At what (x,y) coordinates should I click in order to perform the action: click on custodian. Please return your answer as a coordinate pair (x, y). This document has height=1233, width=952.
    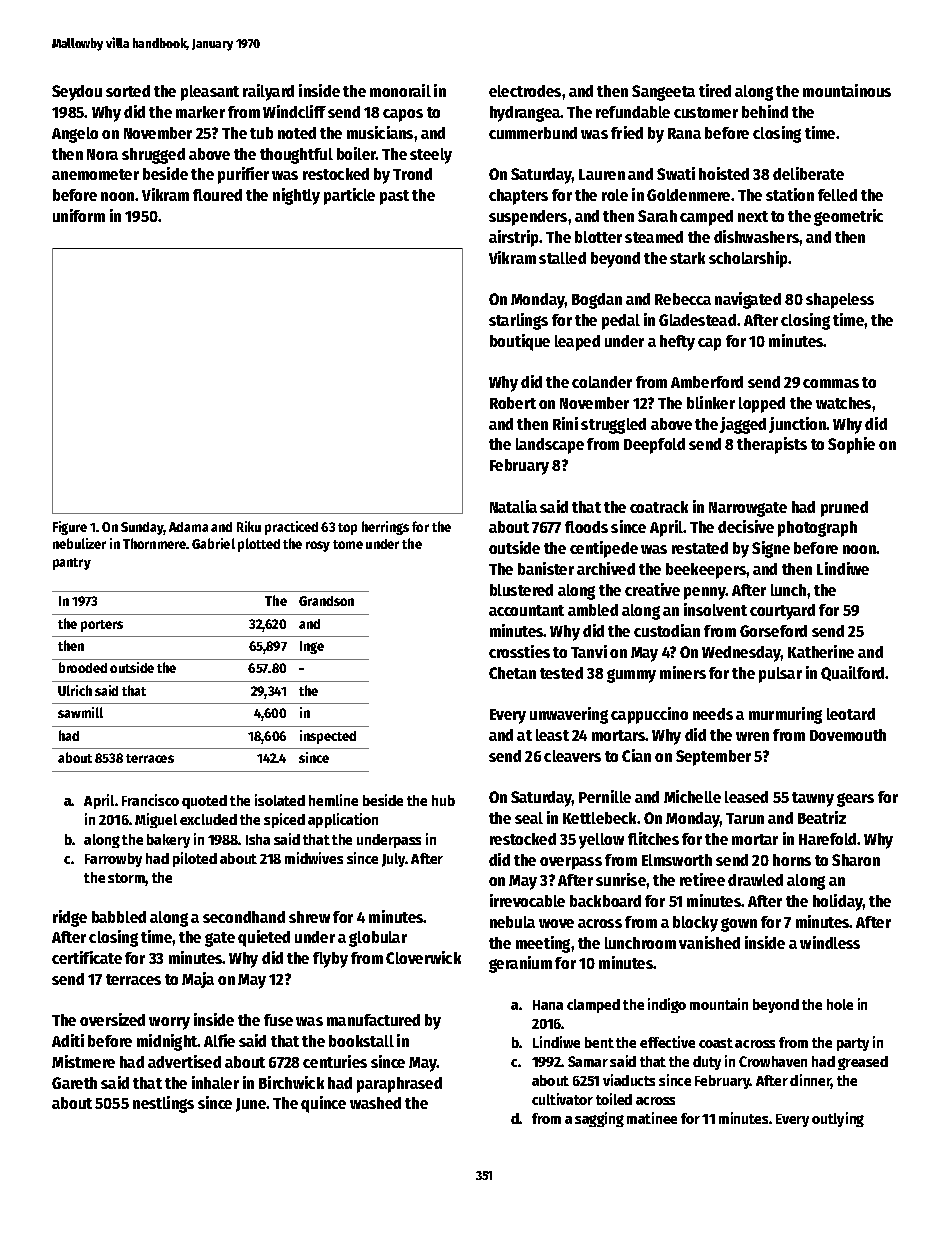
    Looking at the image, I should click on (667, 630).
